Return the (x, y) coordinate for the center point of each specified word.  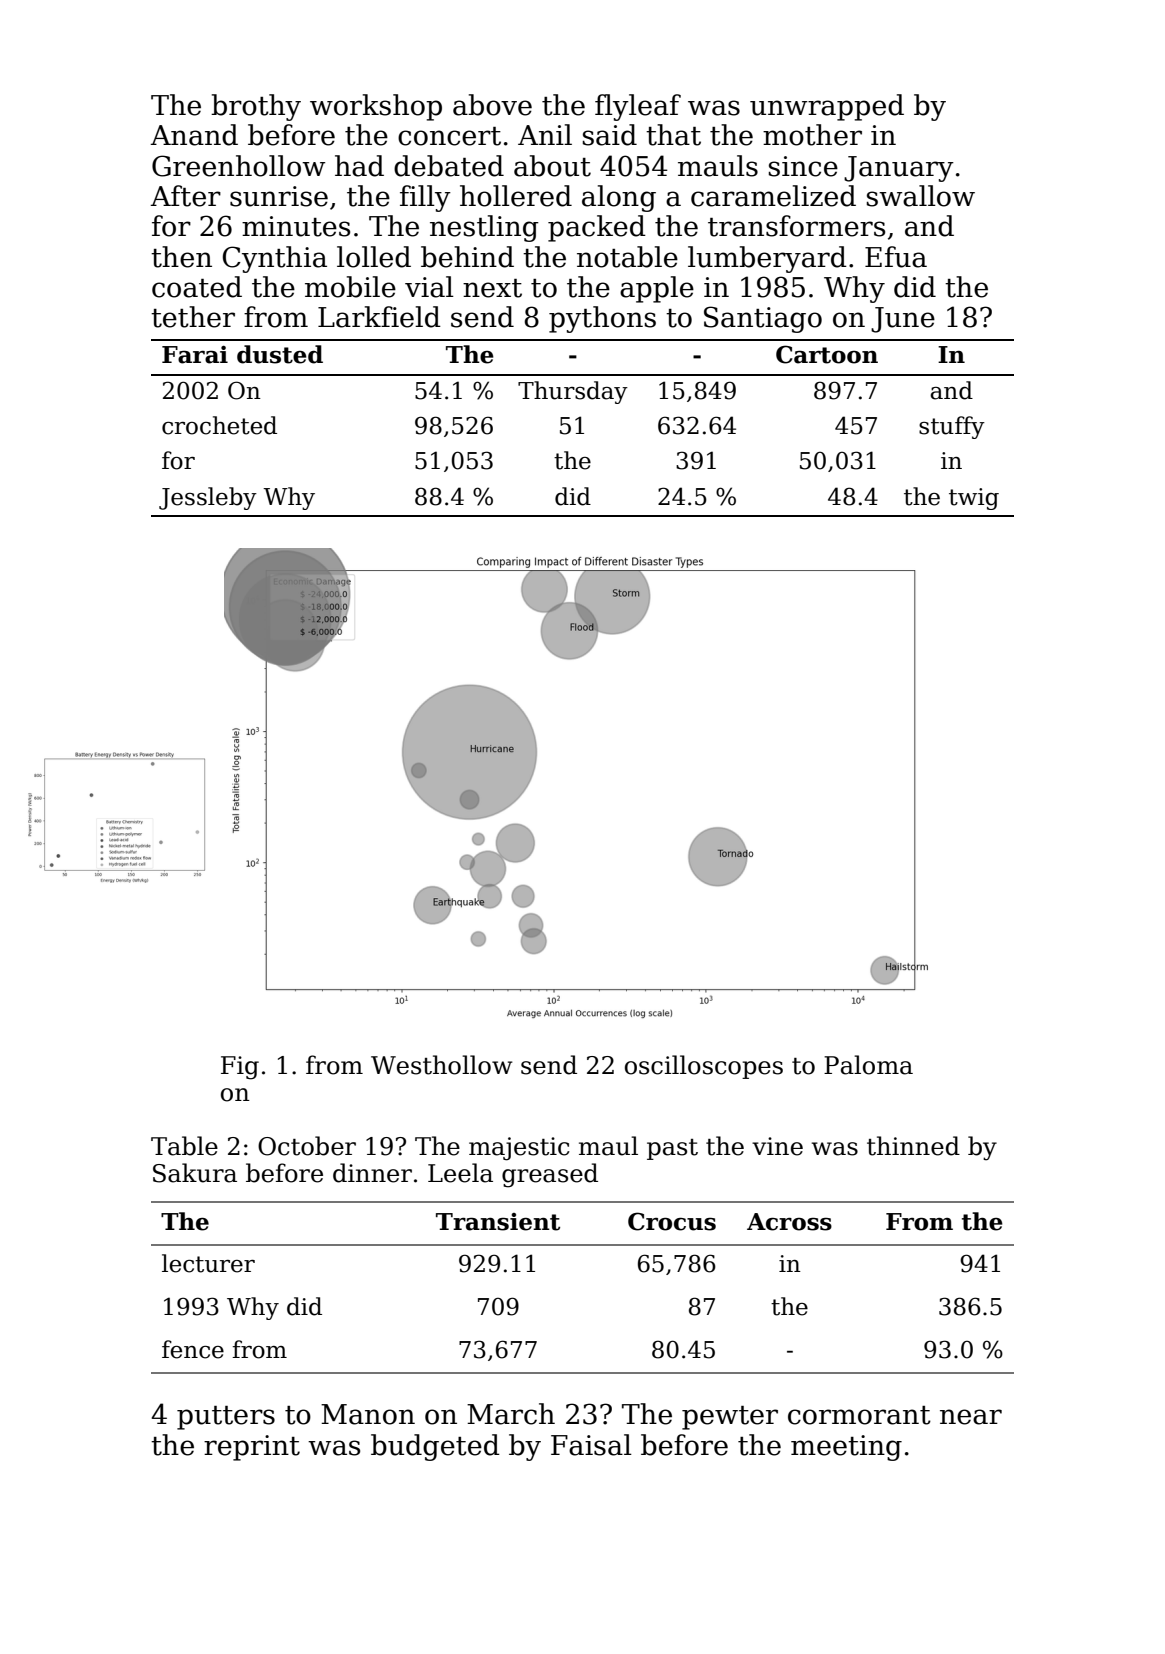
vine (777, 1146)
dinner (372, 1173)
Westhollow (442, 1065)
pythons (602, 319)
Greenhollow (238, 166)
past (672, 1149)
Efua (896, 257)
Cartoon (827, 354)
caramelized (773, 196)
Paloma (868, 1065)
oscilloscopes (704, 1067)
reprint (252, 1448)
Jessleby (208, 498)
